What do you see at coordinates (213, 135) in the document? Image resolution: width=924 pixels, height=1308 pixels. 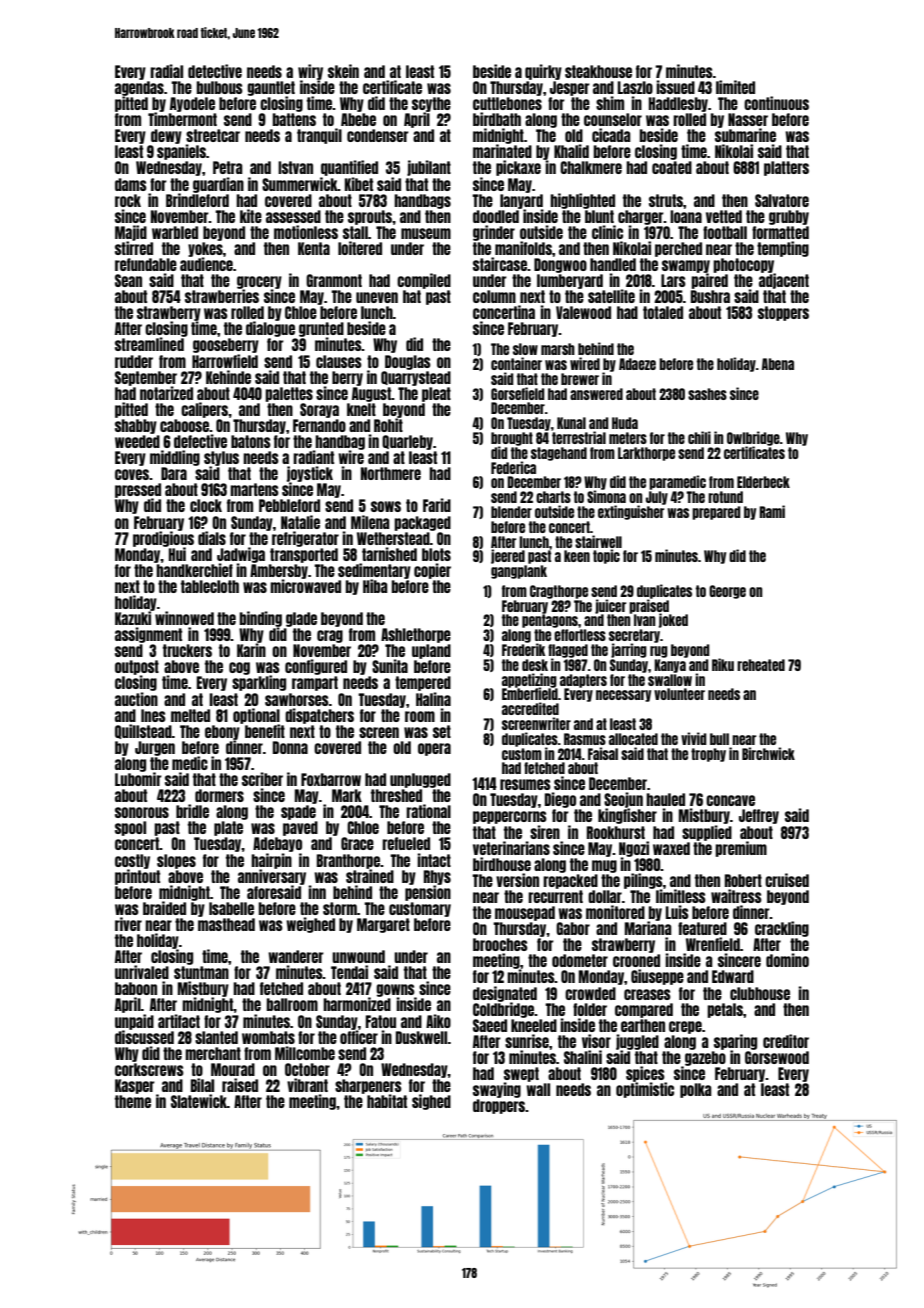 I see `streetcar` at bounding box center [213, 135].
